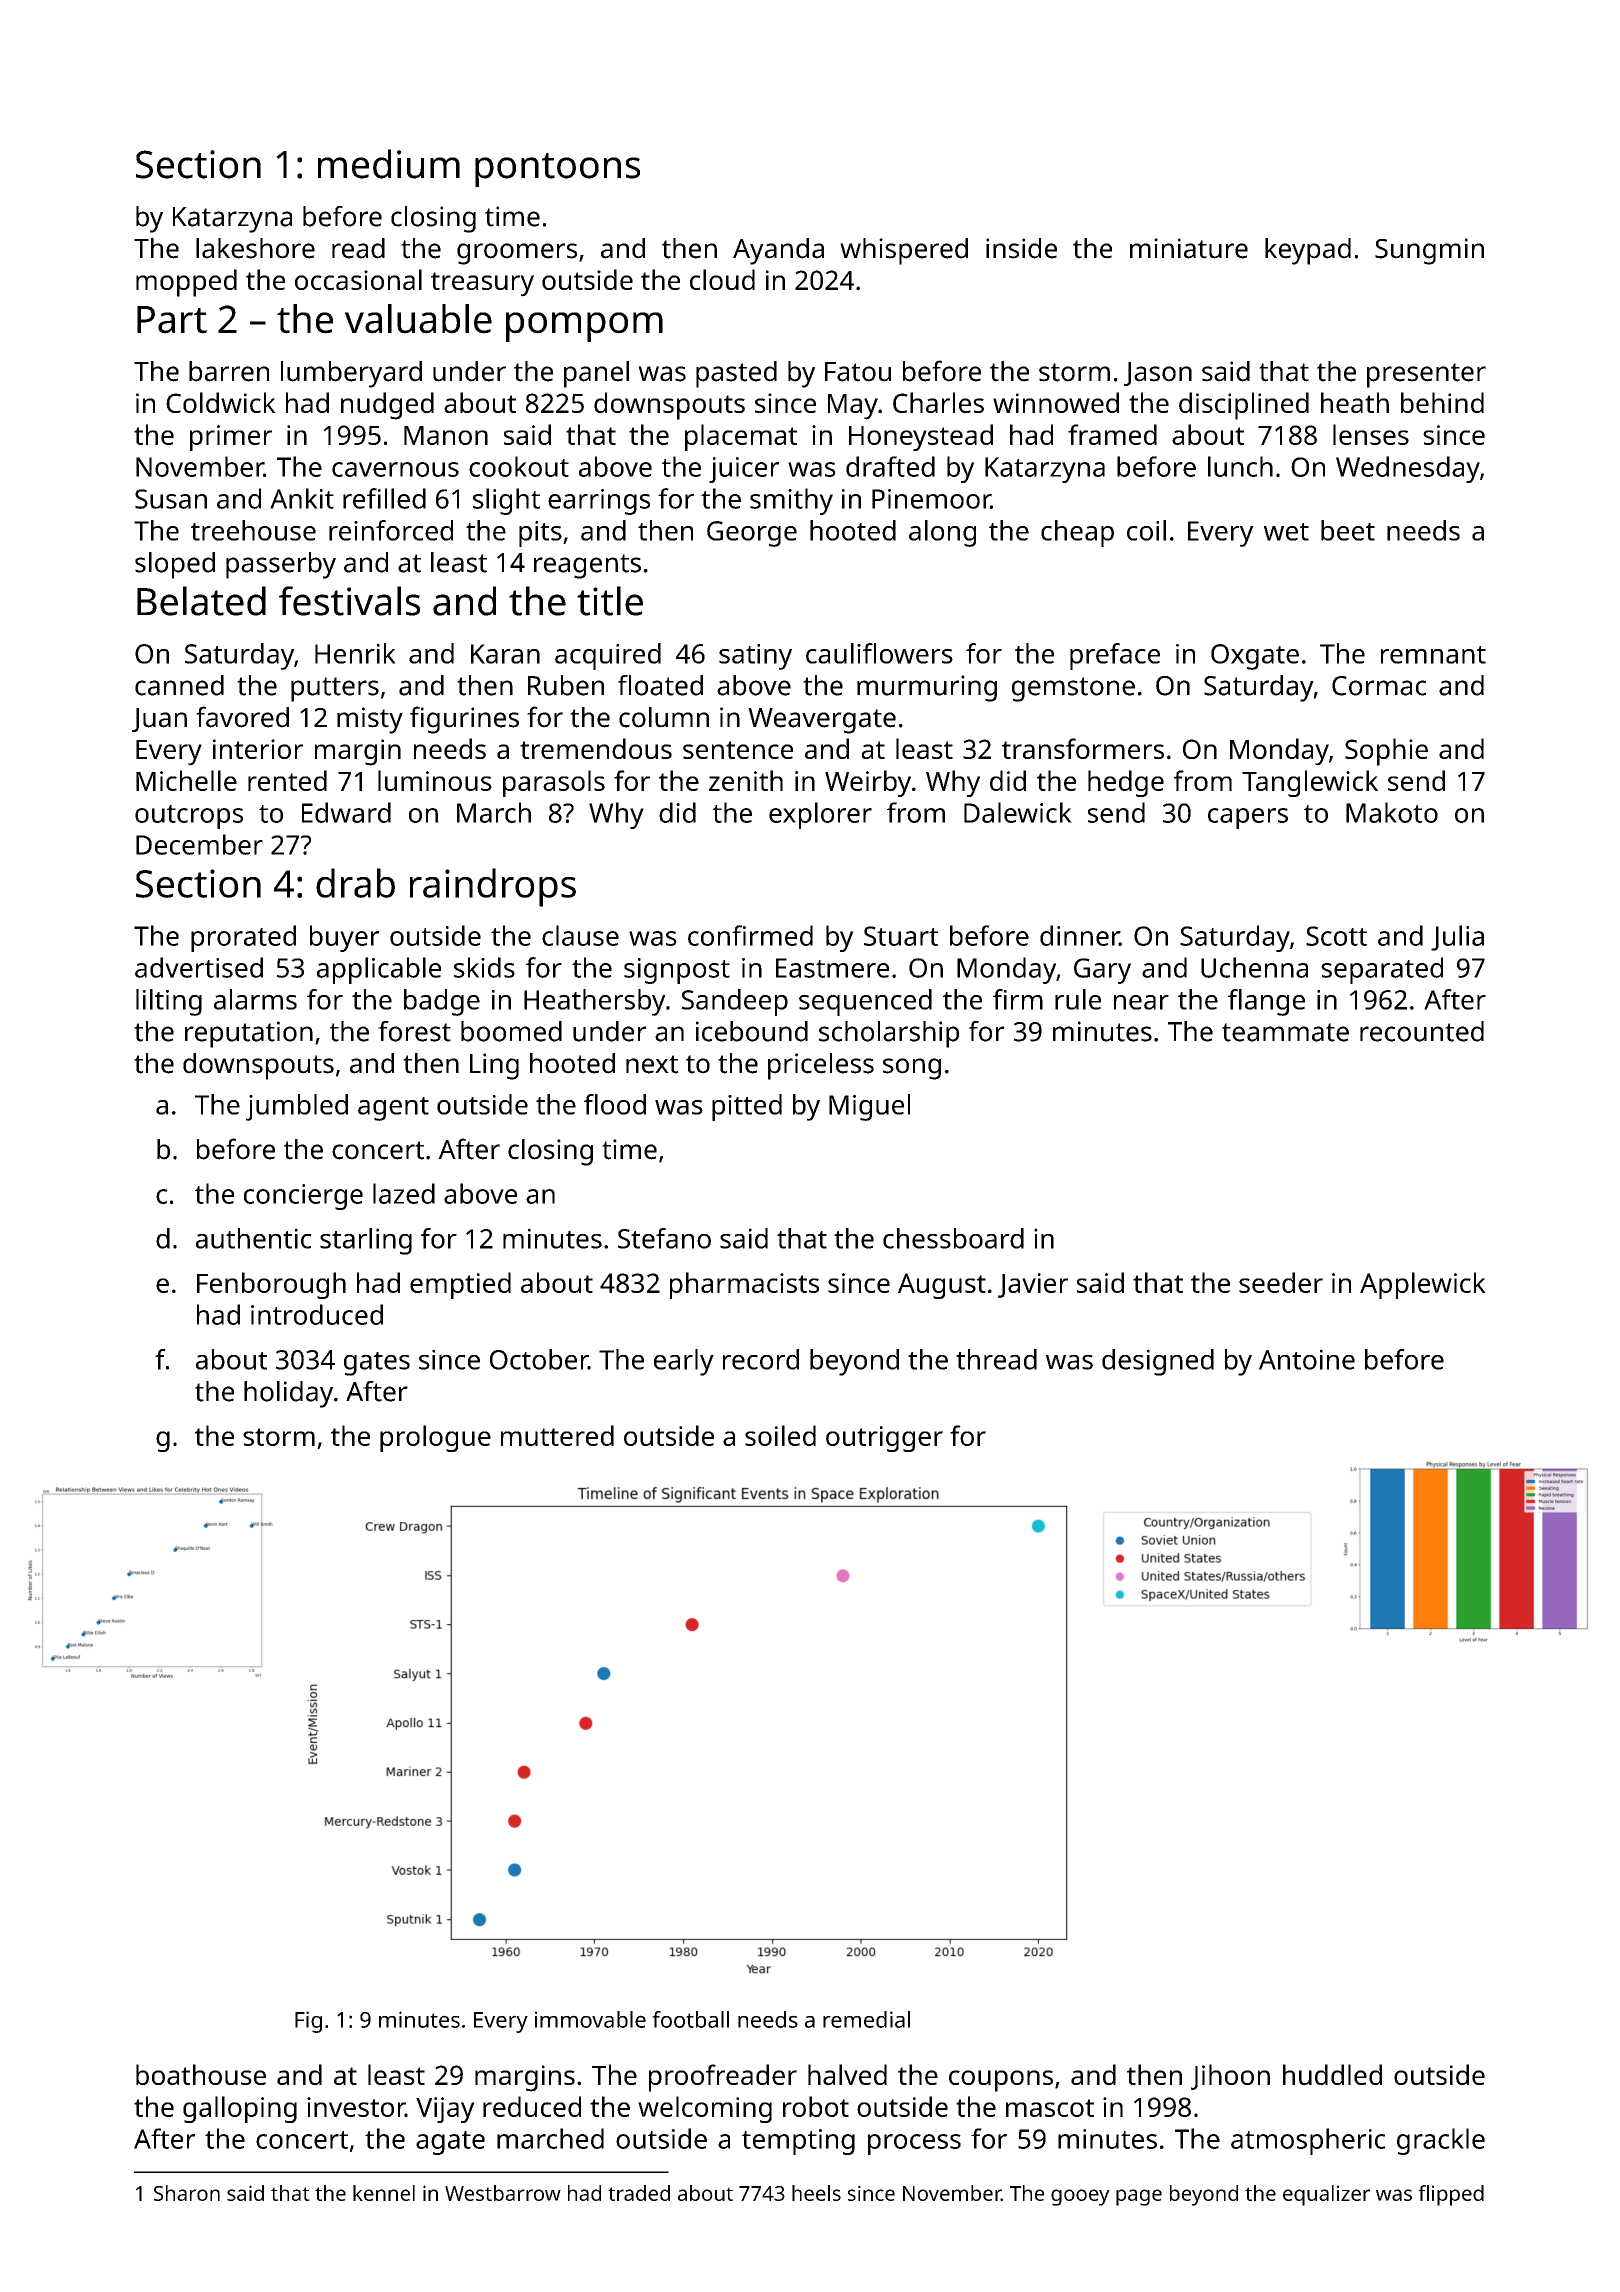 The width and height of the image is (1620, 2292). Describe the element at coordinates (335, 689) in the image. I see `putters` at that location.
